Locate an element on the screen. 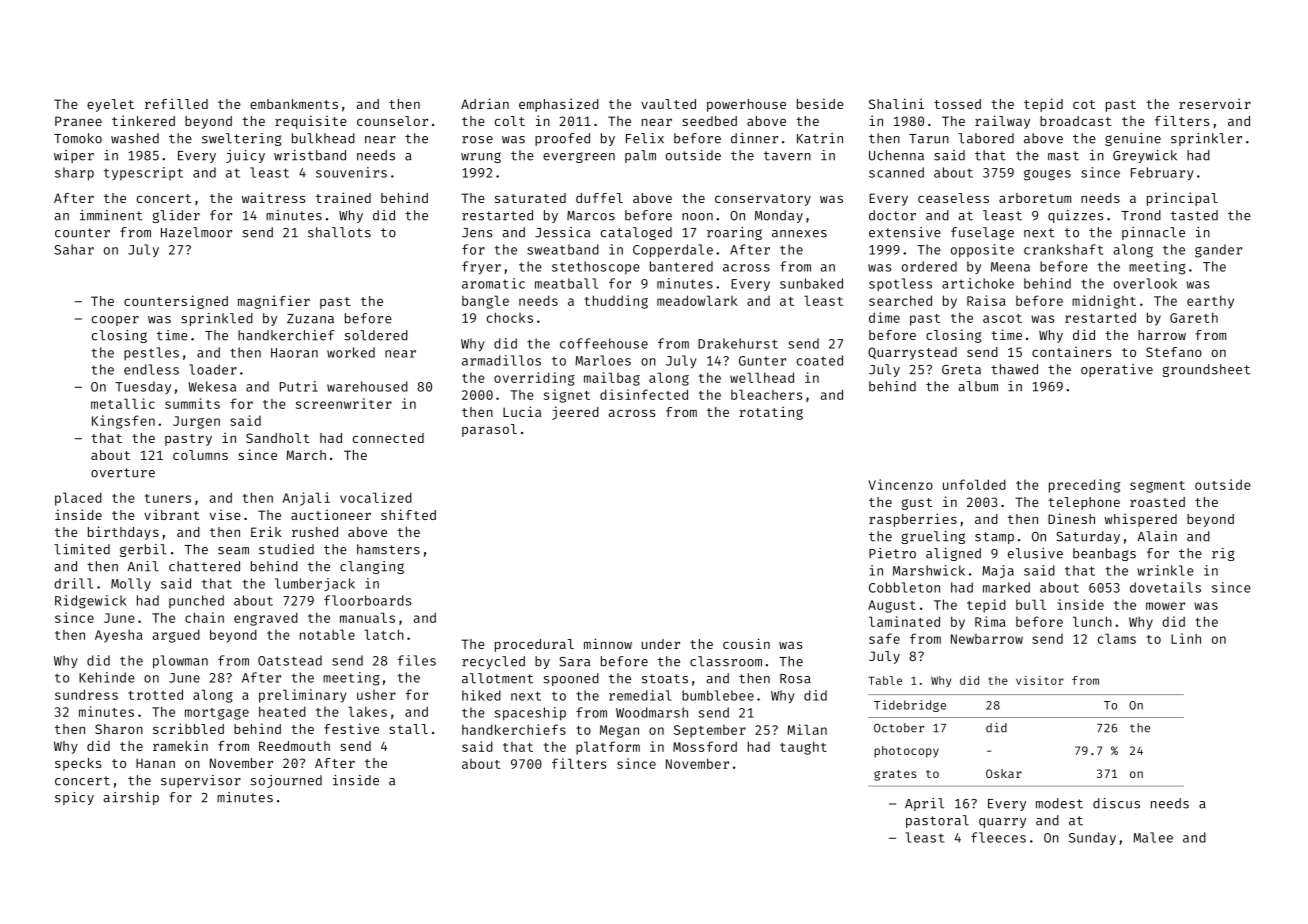 The height and width of the screenshot is (924, 1308). reservoir is located at coordinates (1215, 103).
